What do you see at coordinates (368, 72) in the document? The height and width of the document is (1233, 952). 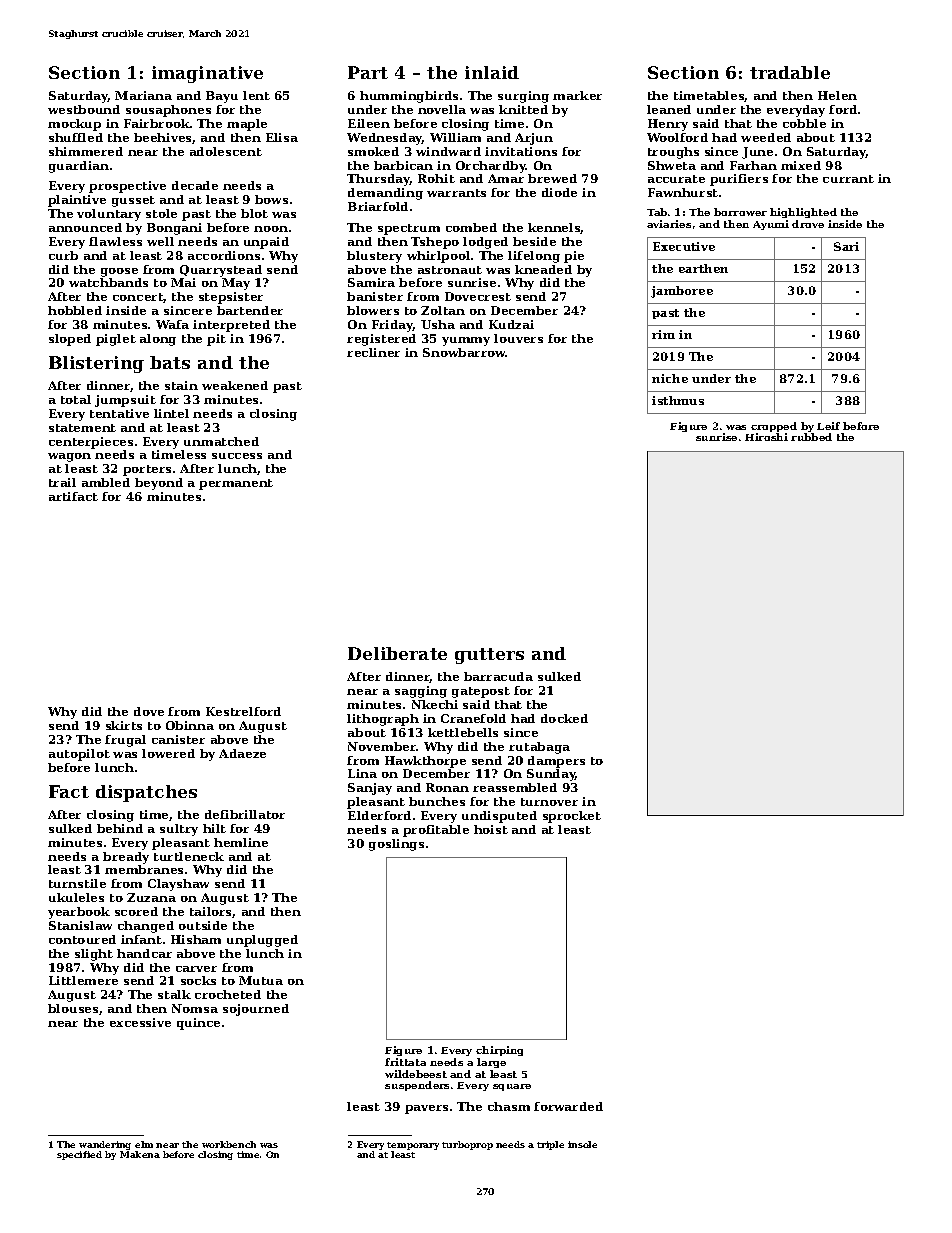 I see `Part` at bounding box center [368, 72].
